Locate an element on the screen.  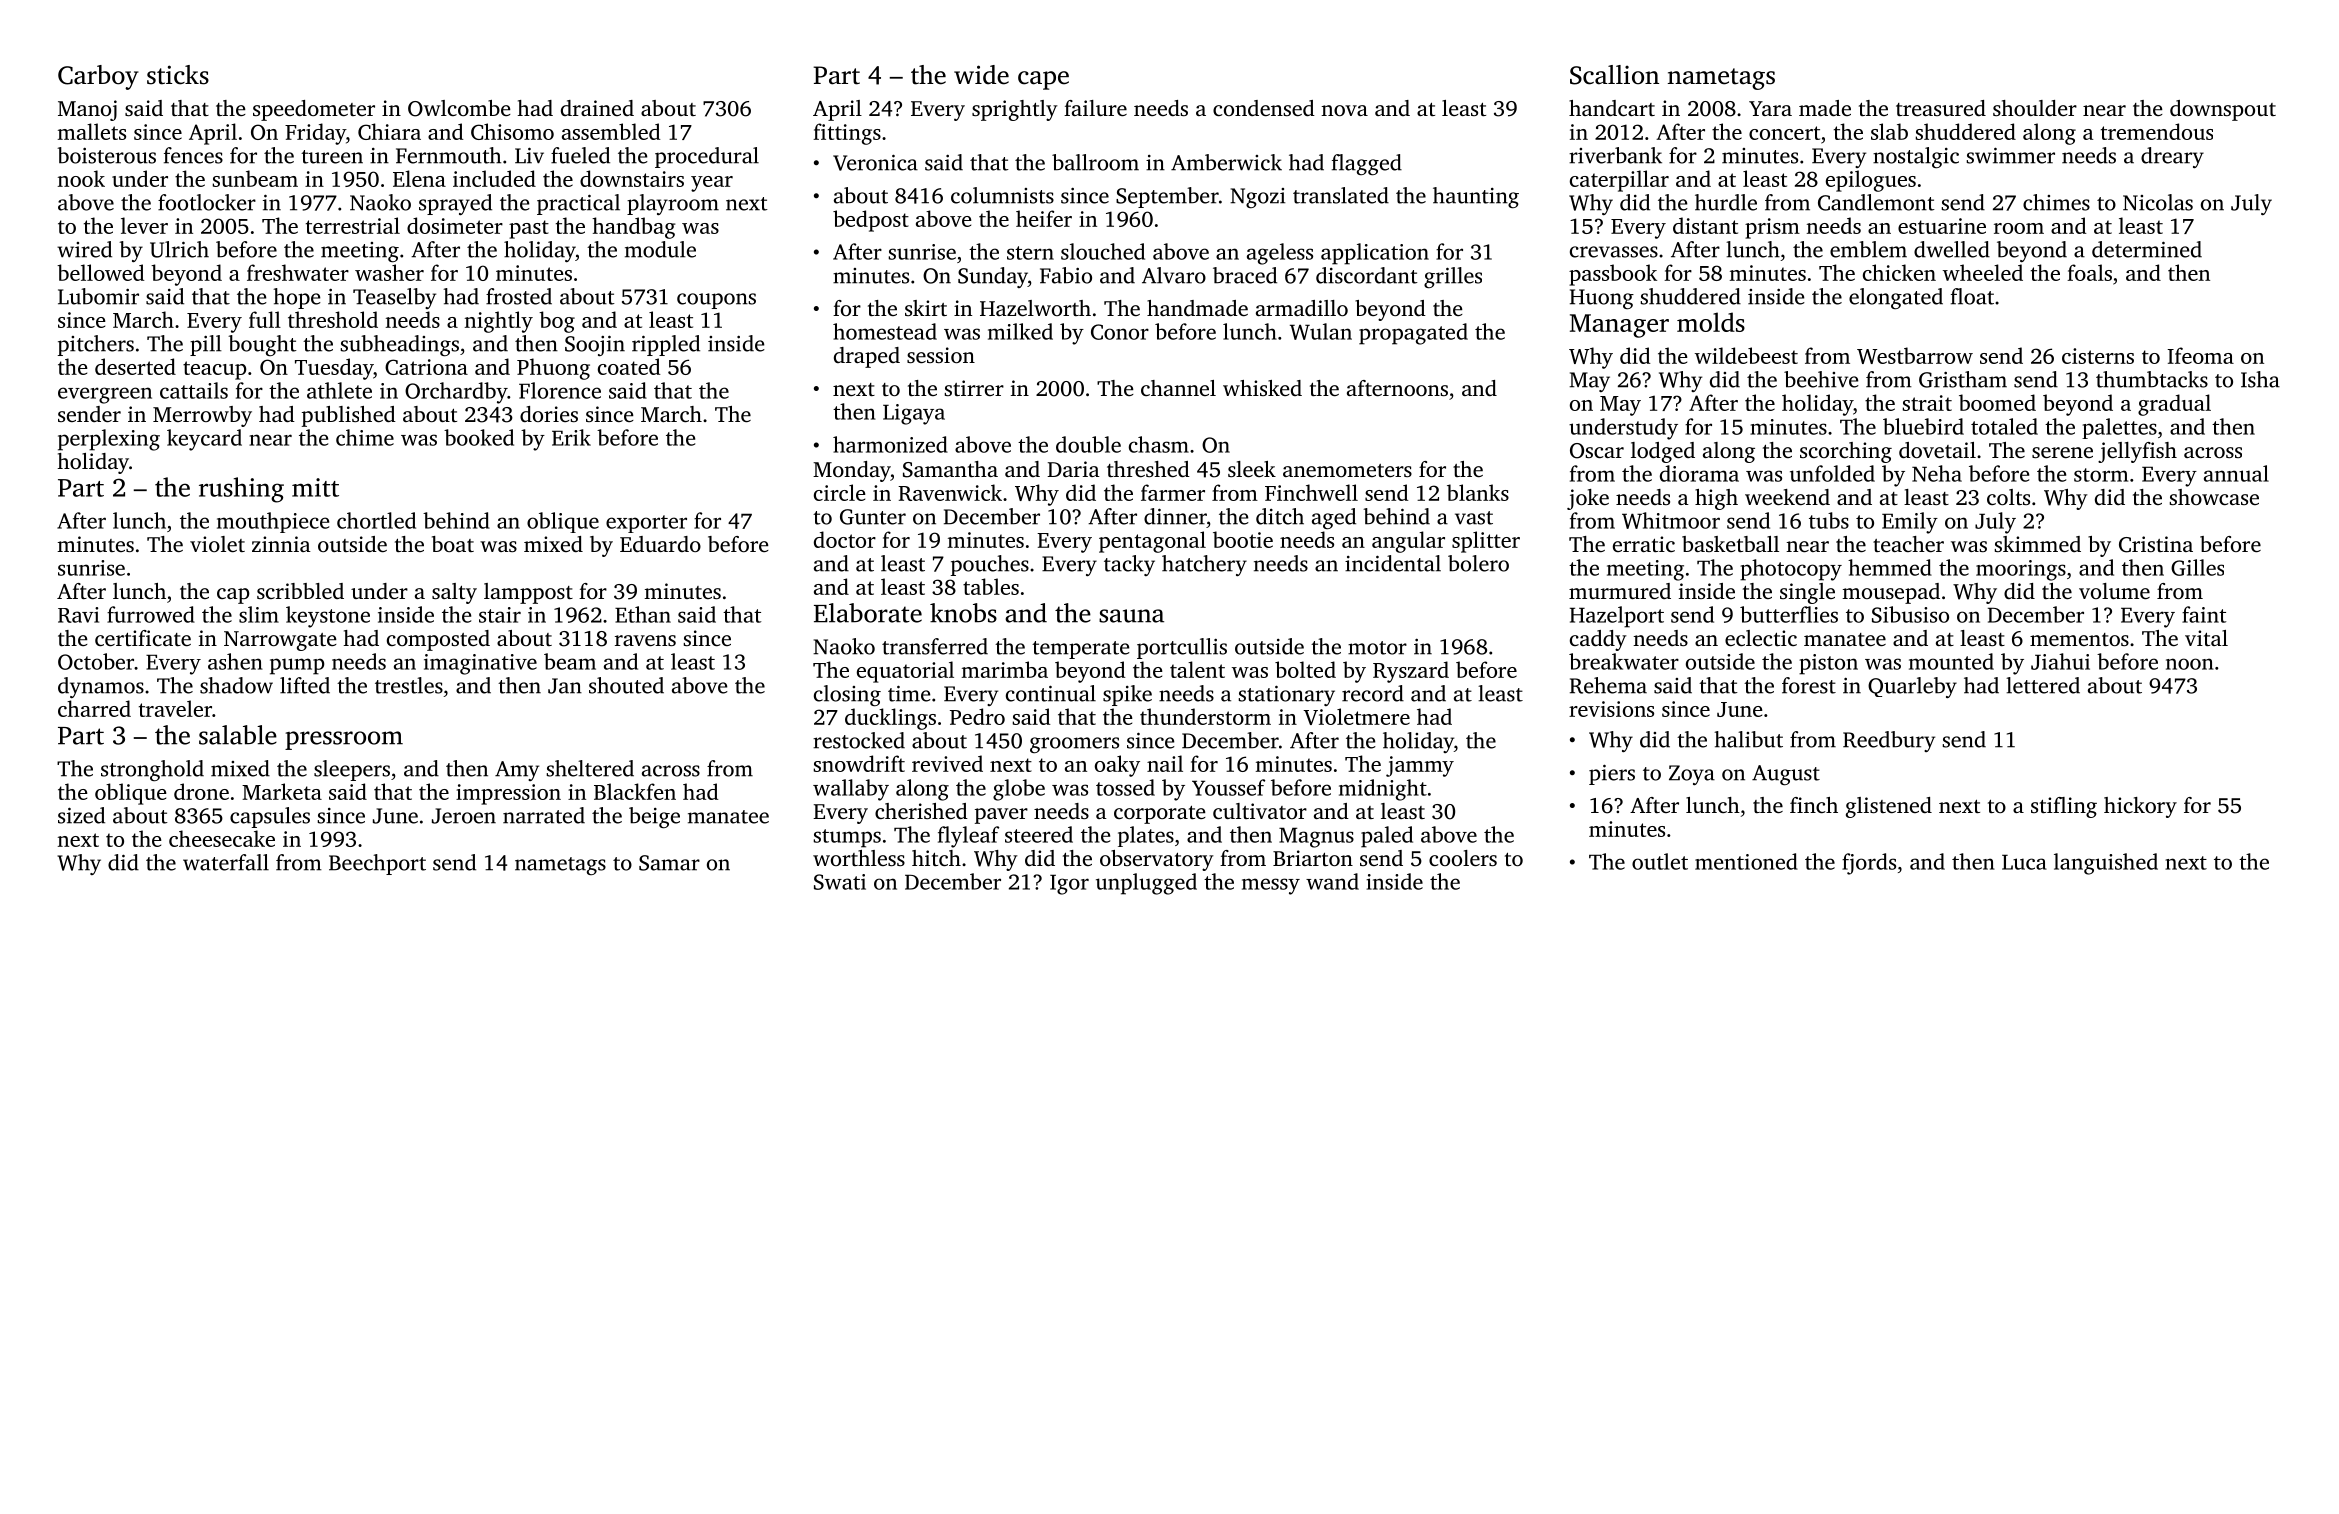
prism is located at coordinates (1772, 228).
